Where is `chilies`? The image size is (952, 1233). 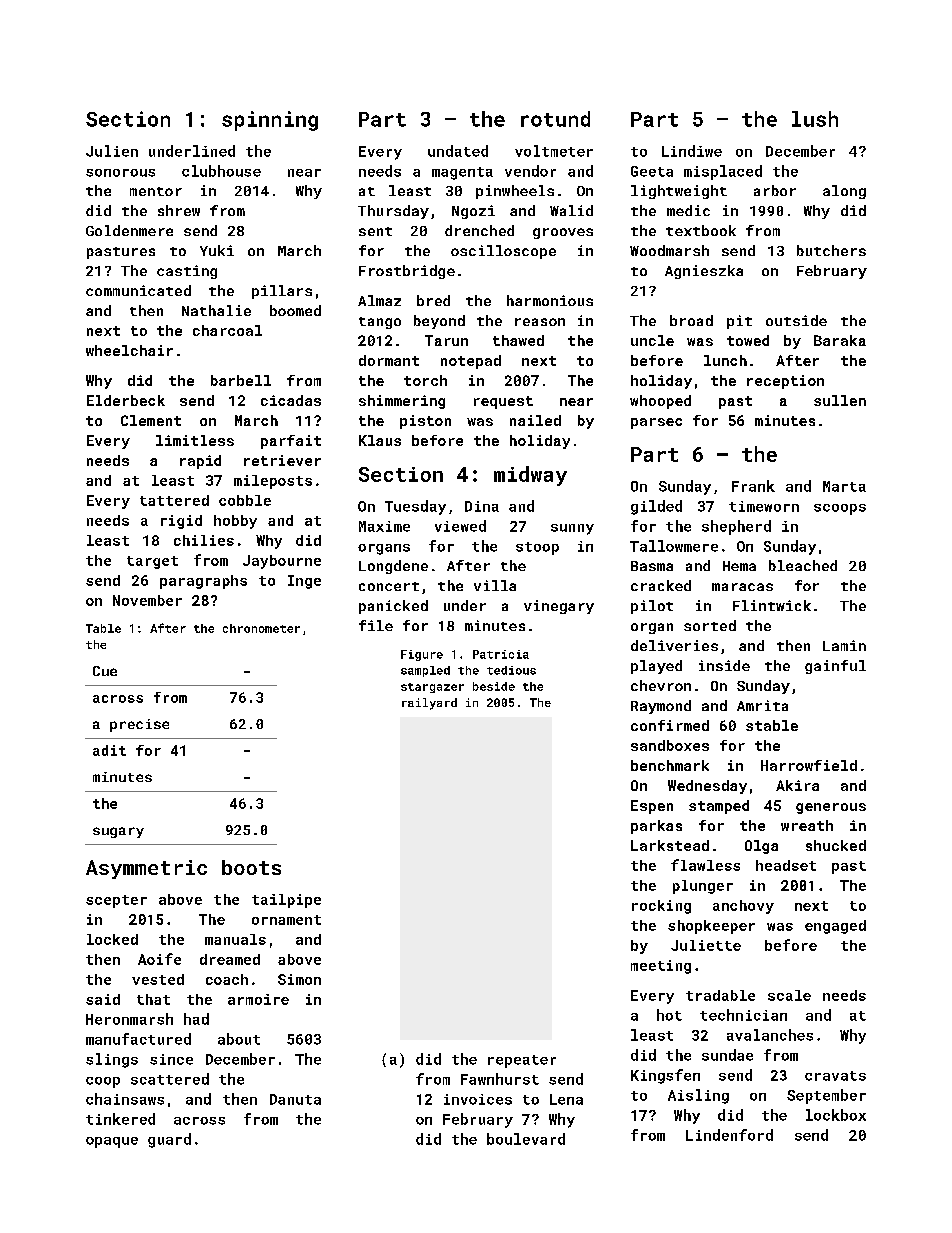
chilies is located at coordinates (204, 540).
